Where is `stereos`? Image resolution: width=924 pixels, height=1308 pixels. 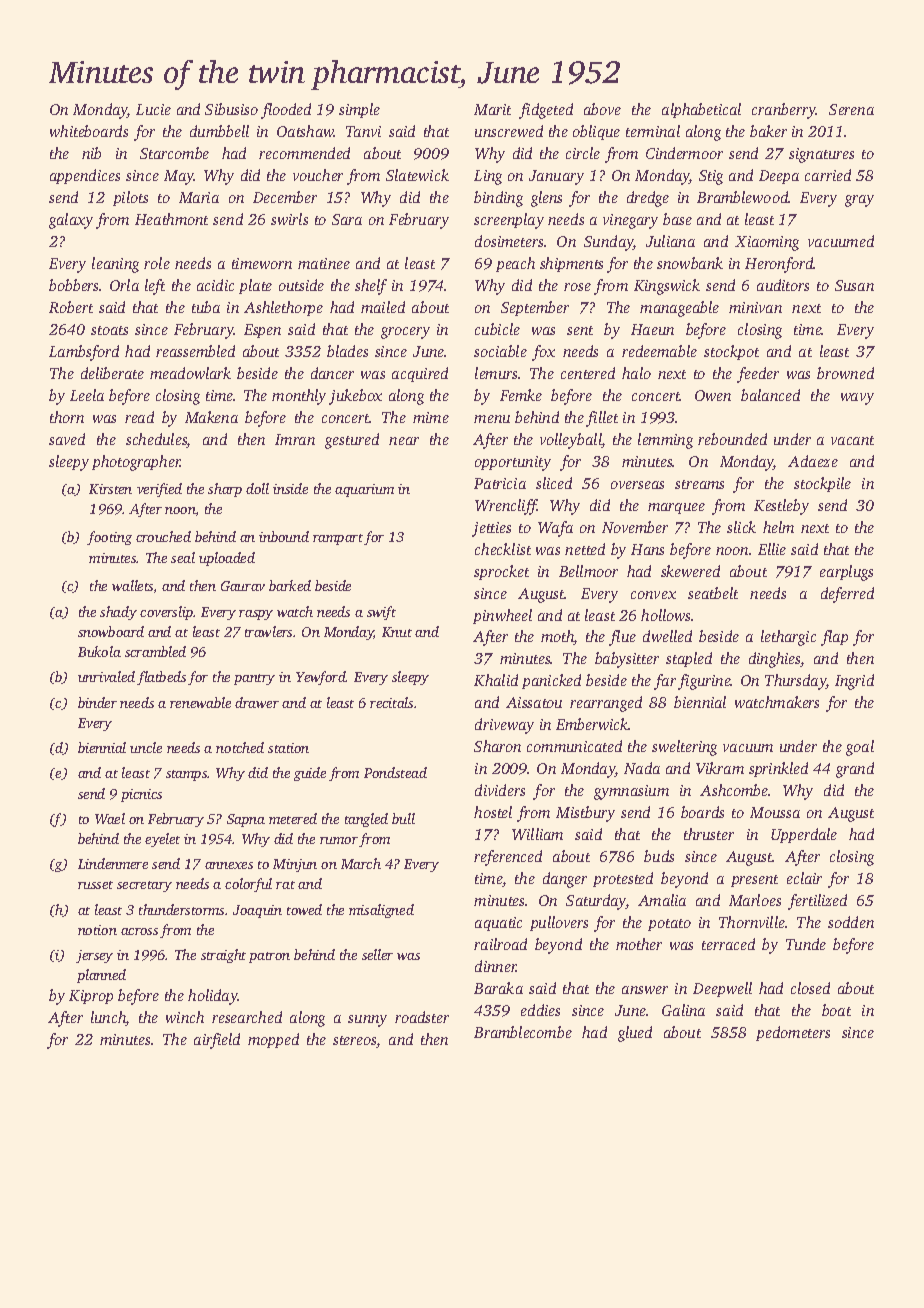 stereos is located at coordinates (355, 1042).
